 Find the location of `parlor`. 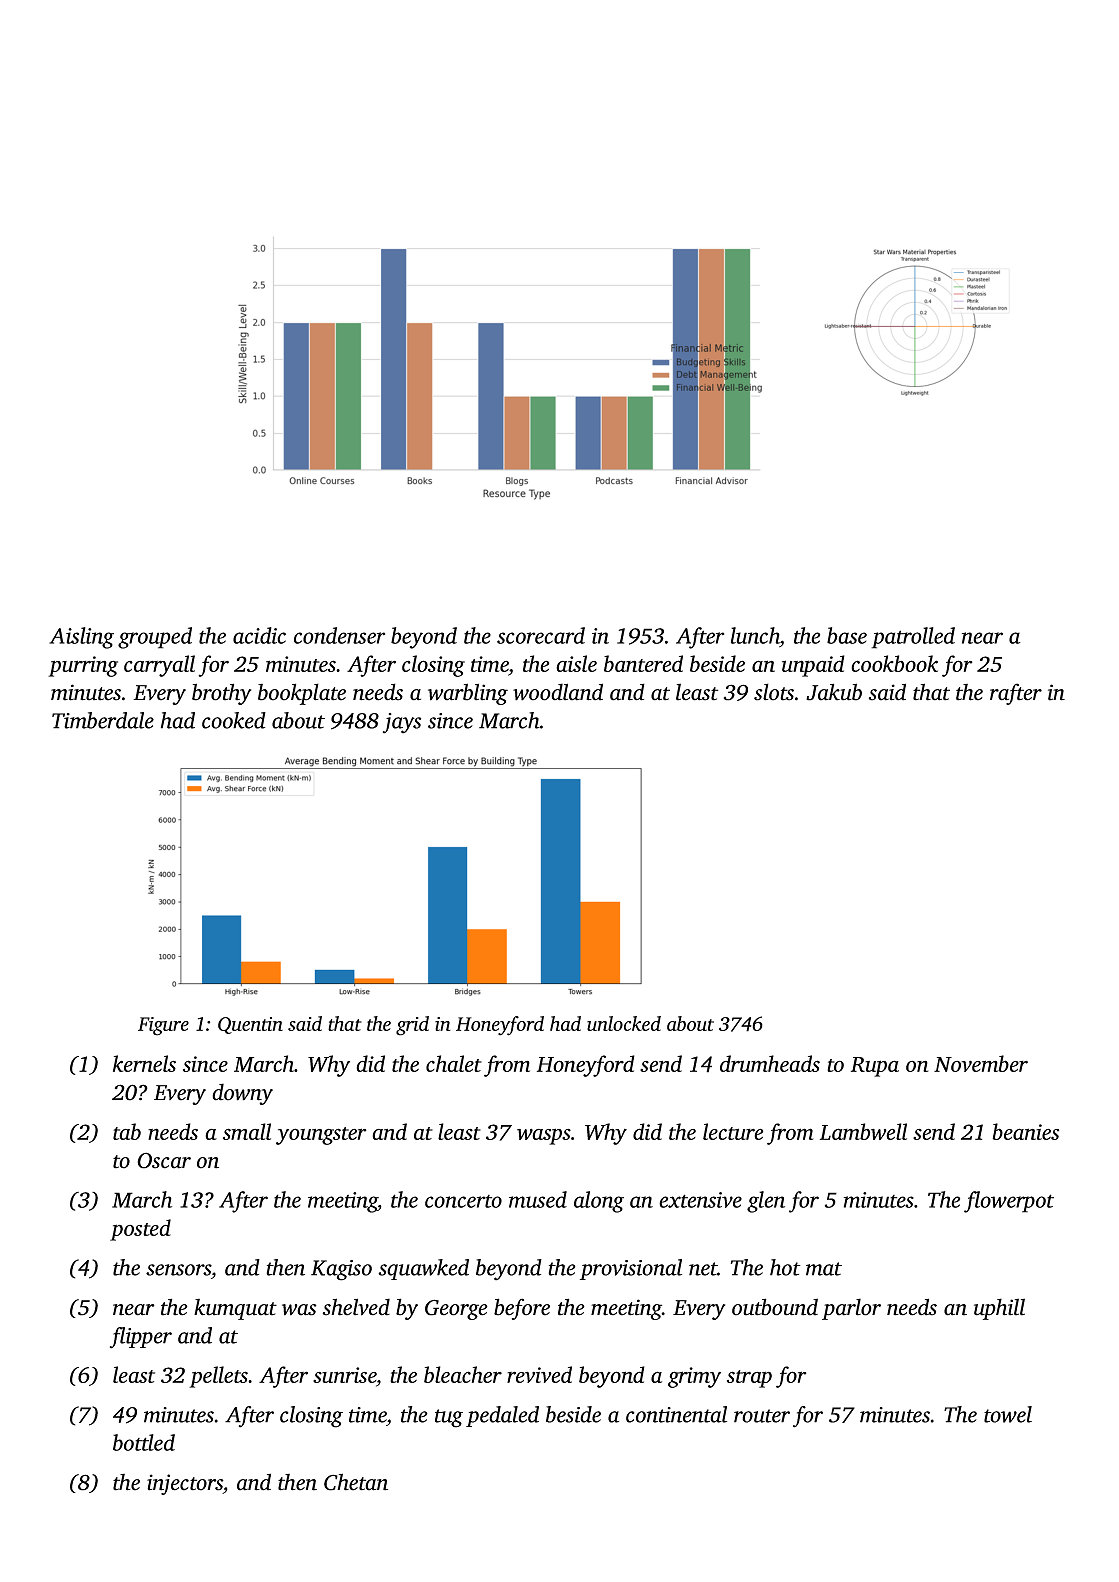

parlor is located at coordinates (851, 1309).
